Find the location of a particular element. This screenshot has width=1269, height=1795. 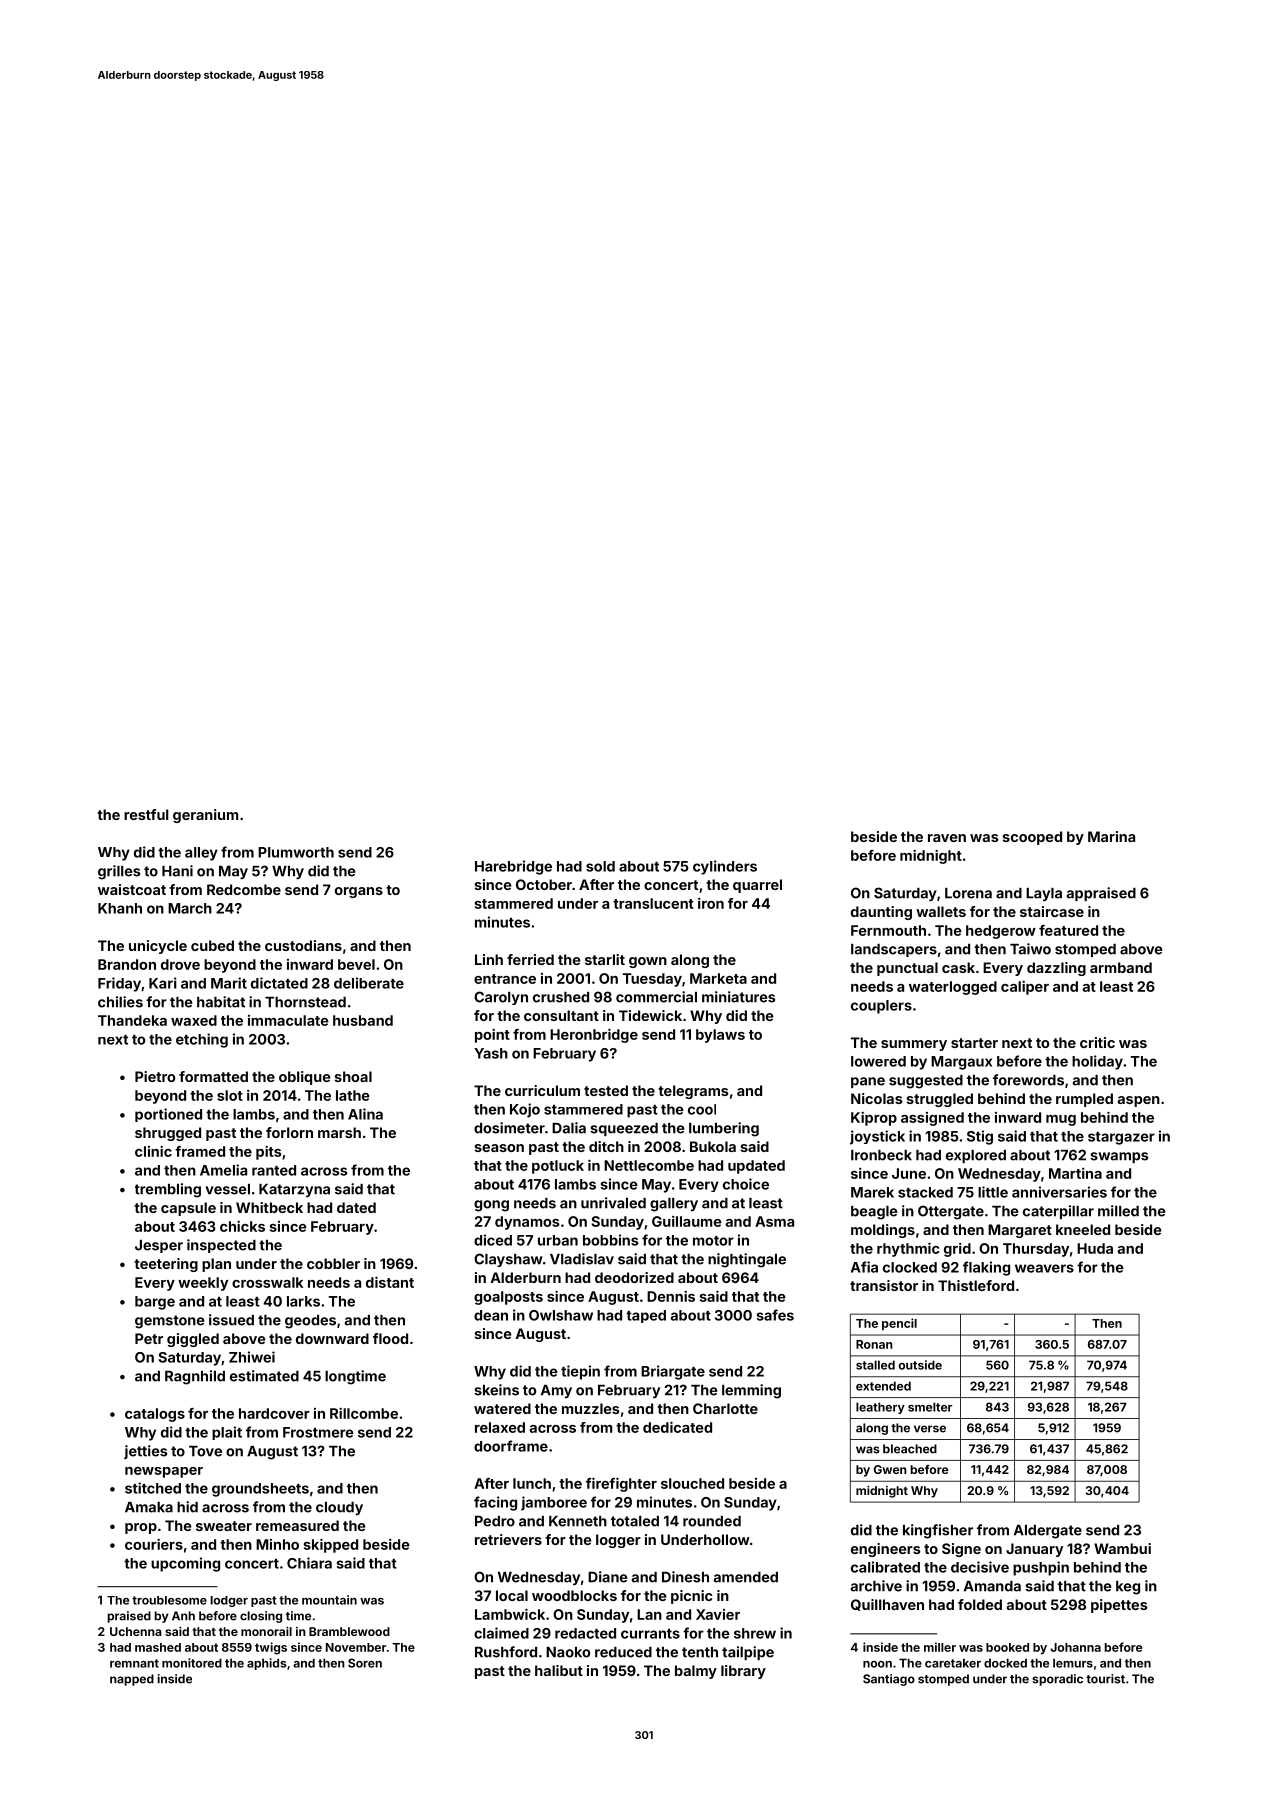

aphids is located at coordinates (267, 1664).
